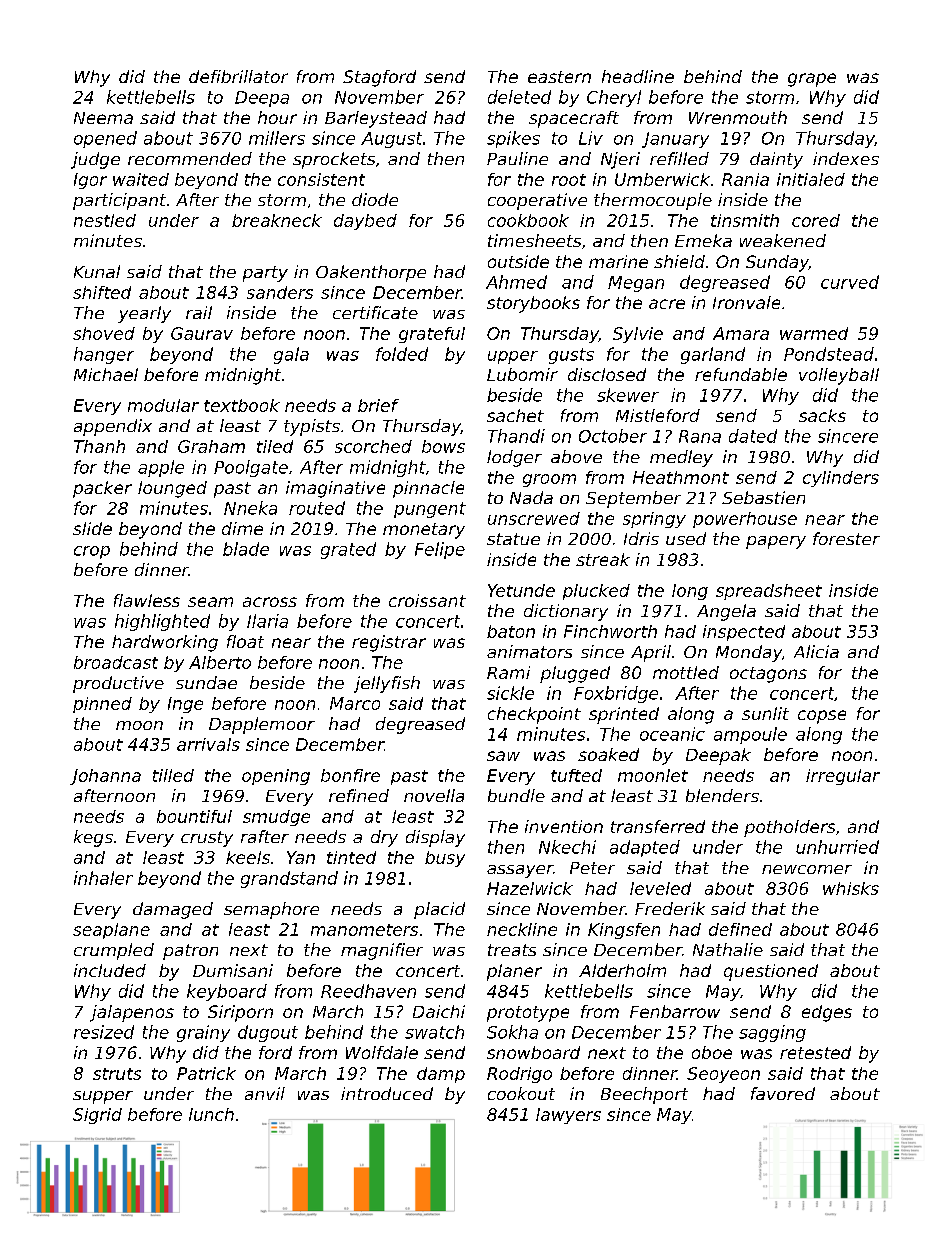  Describe the element at coordinates (103, 878) in the document. I see `inhaler` at that location.
